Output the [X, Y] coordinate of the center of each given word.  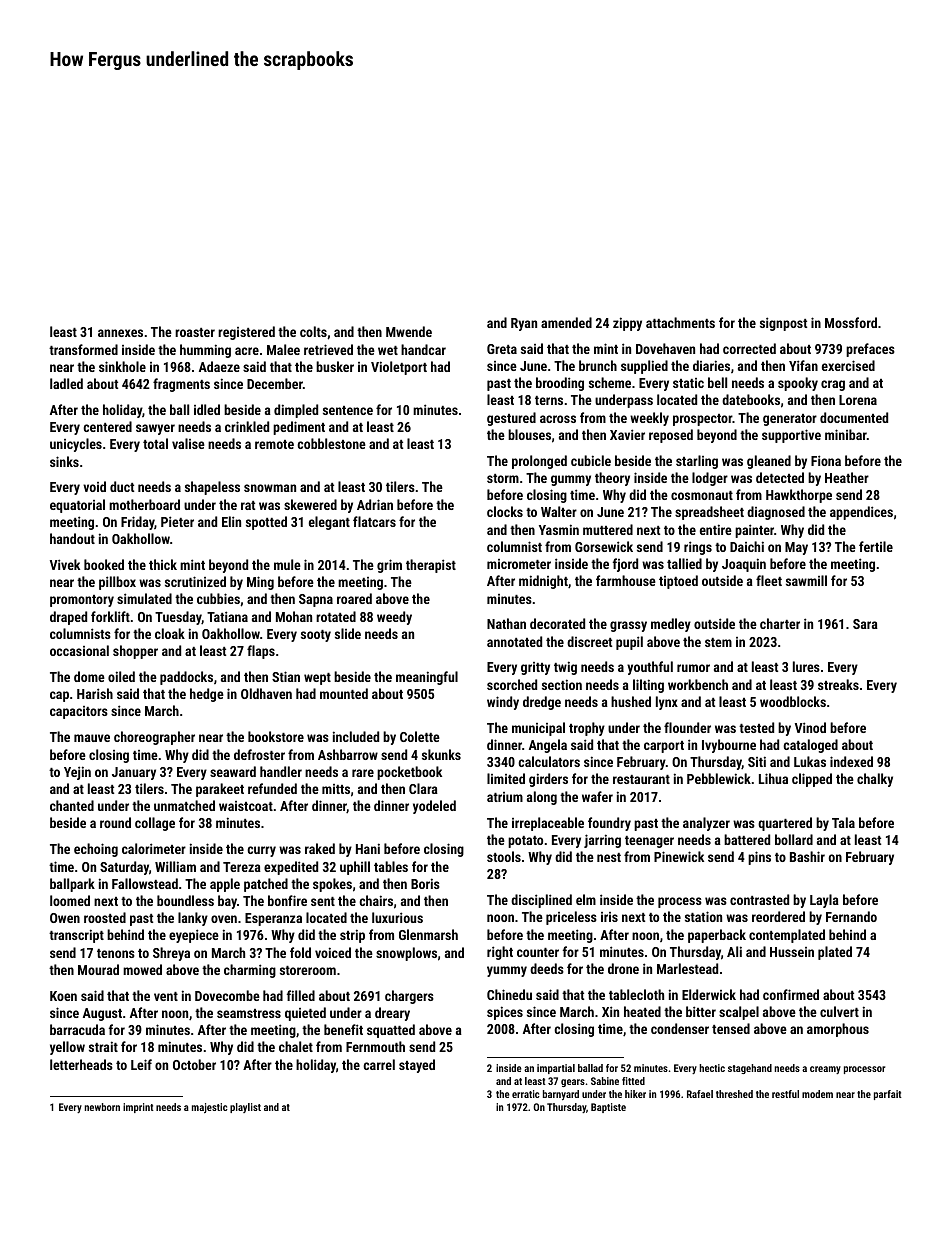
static [688, 383]
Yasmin [559, 529]
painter [754, 531]
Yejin [77, 773]
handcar [423, 349]
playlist [245, 1108]
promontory [82, 601]
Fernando [851, 916]
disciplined [541, 901]
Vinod [810, 727]
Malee [283, 349]
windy [503, 703]
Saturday [124, 868]
